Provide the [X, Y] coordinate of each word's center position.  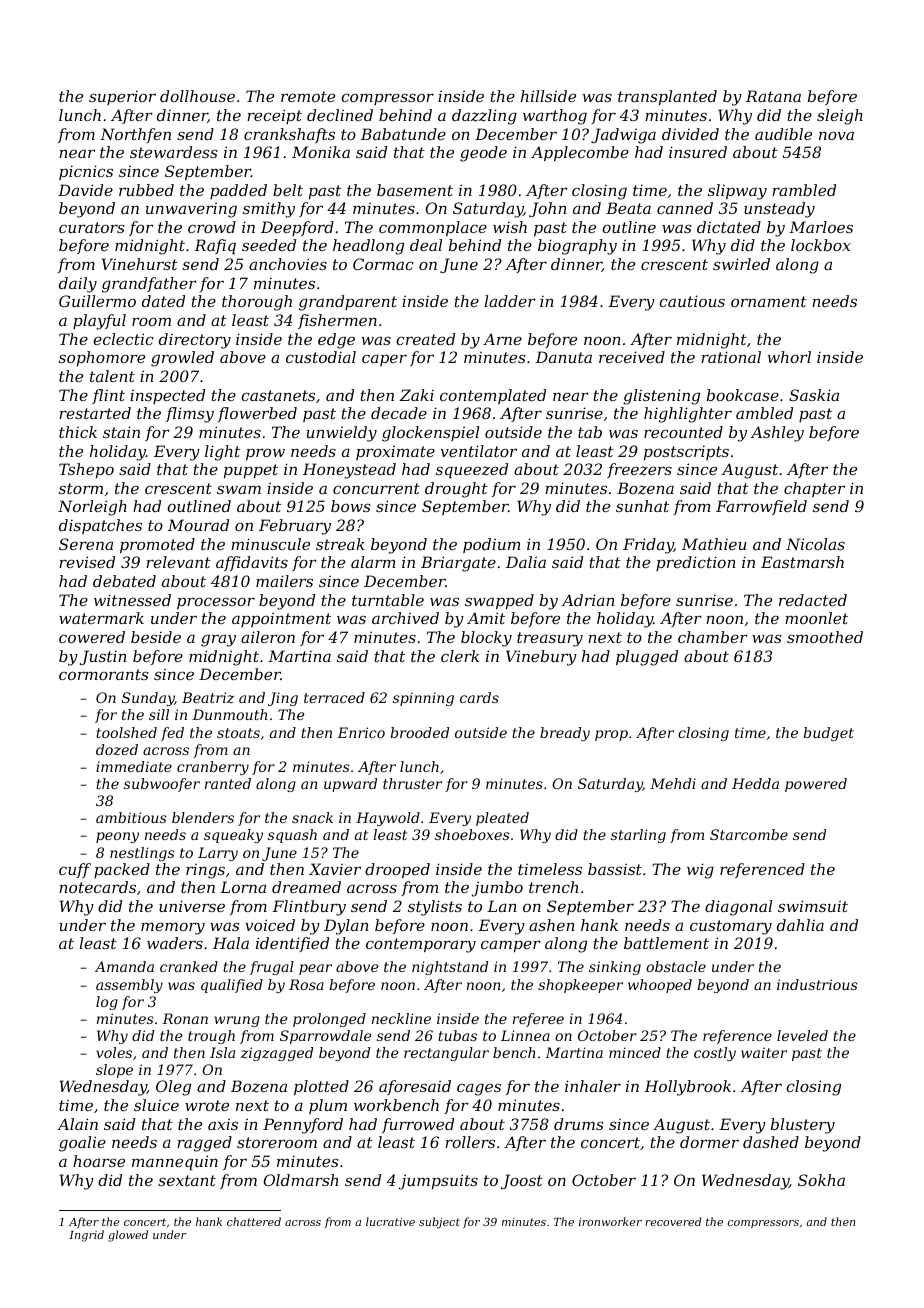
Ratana [773, 96]
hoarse [99, 1161]
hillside [548, 96]
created [425, 339]
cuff [75, 870]
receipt [274, 116]
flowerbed [257, 414]
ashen [552, 925]
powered [816, 785]
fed [172, 734]
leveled [802, 1035]
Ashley [777, 434]
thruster [412, 783]
